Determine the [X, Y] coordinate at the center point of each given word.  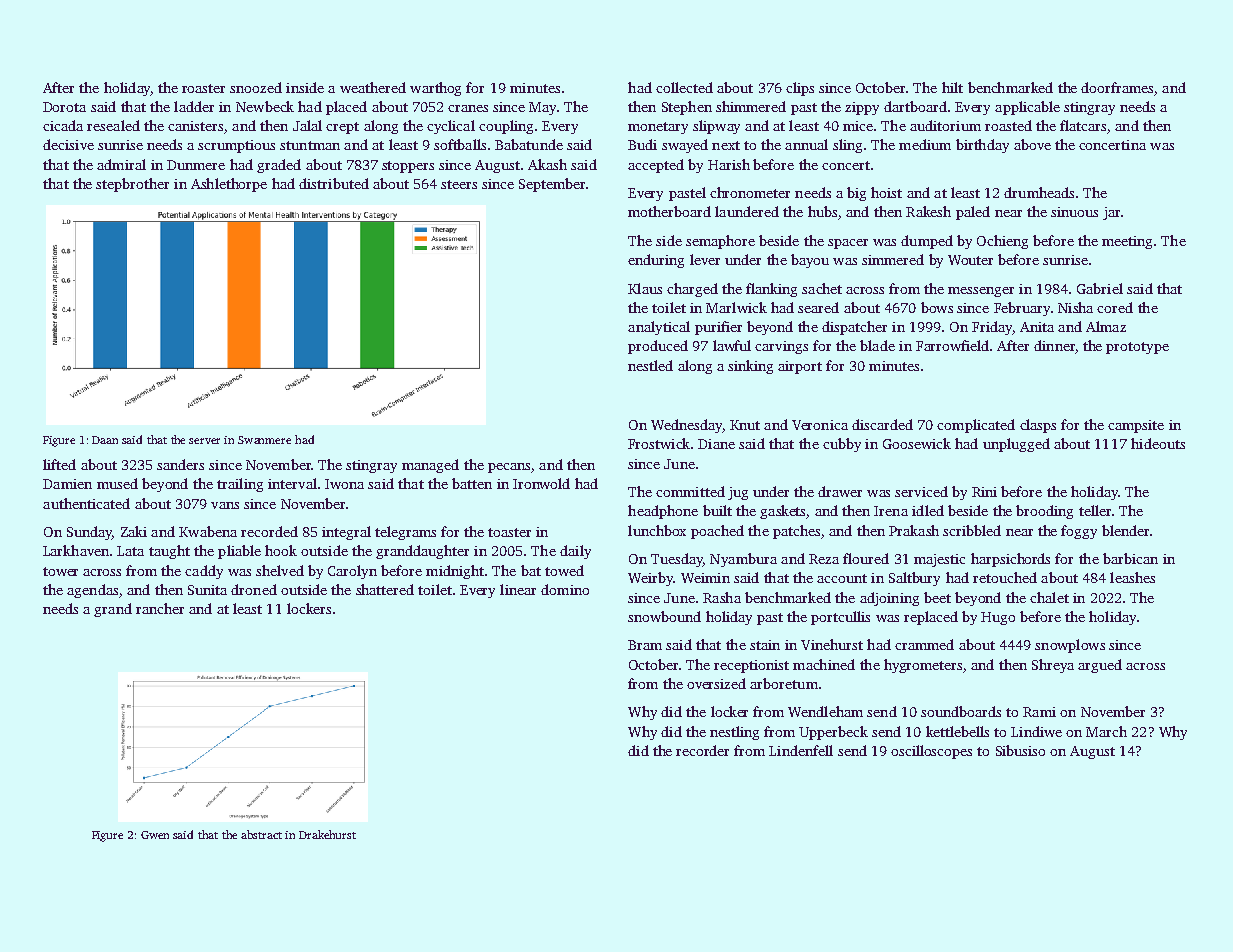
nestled [650, 365]
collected [684, 87]
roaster [203, 88]
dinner [1054, 345]
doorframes [1117, 87]
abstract [261, 834]
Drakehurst [327, 834]
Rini [984, 492]
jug [738, 493]
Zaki [134, 531]
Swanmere [264, 440]
